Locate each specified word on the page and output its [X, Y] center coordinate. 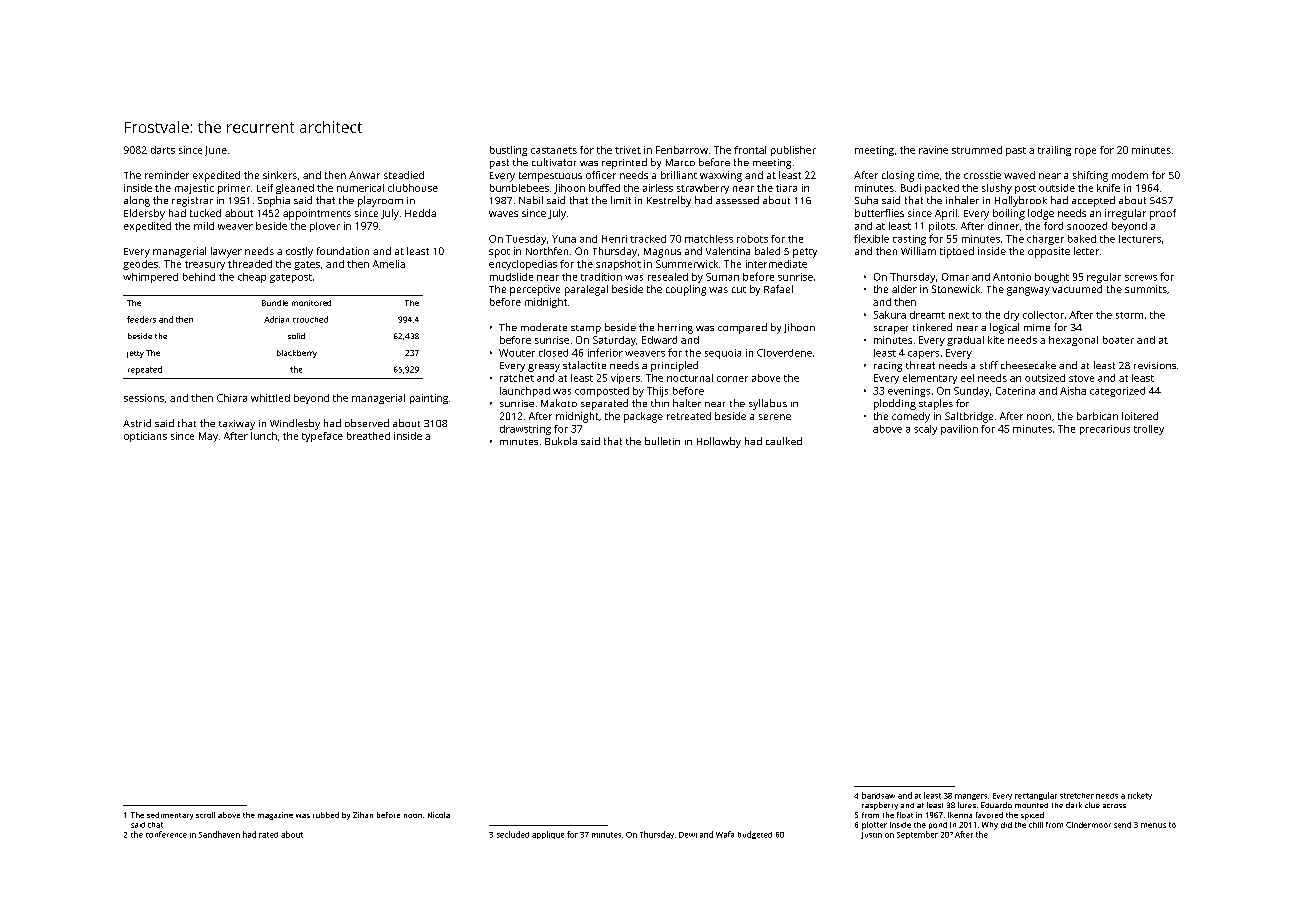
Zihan [363, 815]
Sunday [971, 392]
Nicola [439, 815]
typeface [322, 437]
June [216, 151]
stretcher [1077, 796]
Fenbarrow [682, 150]
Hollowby [719, 442]
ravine [933, 150]
